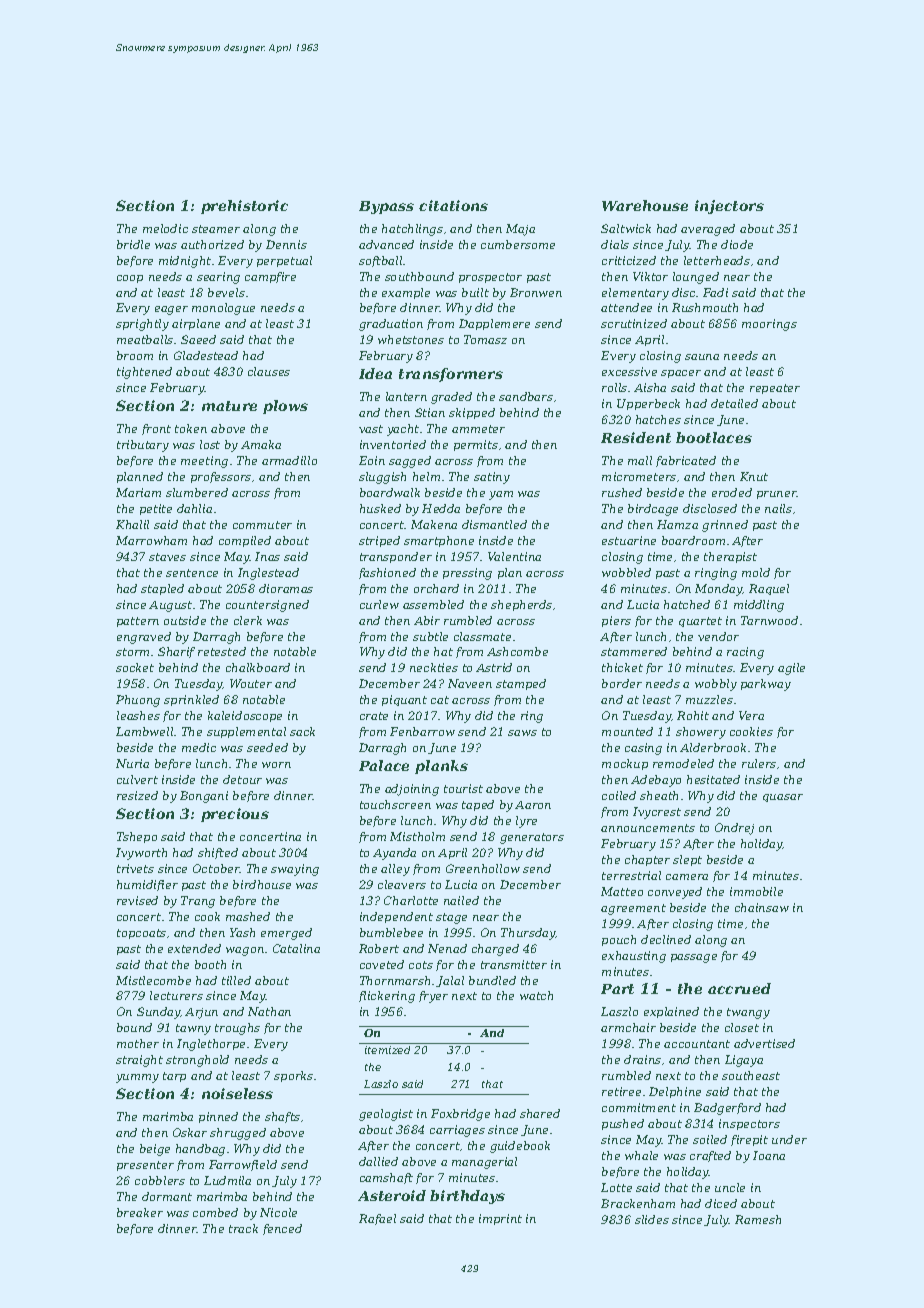 The width and height of the screenshot is (924, 1308). What do you see at coordinates (156, 509) in the screenshot?
I see `petite` at bounding box center [156, 509].
